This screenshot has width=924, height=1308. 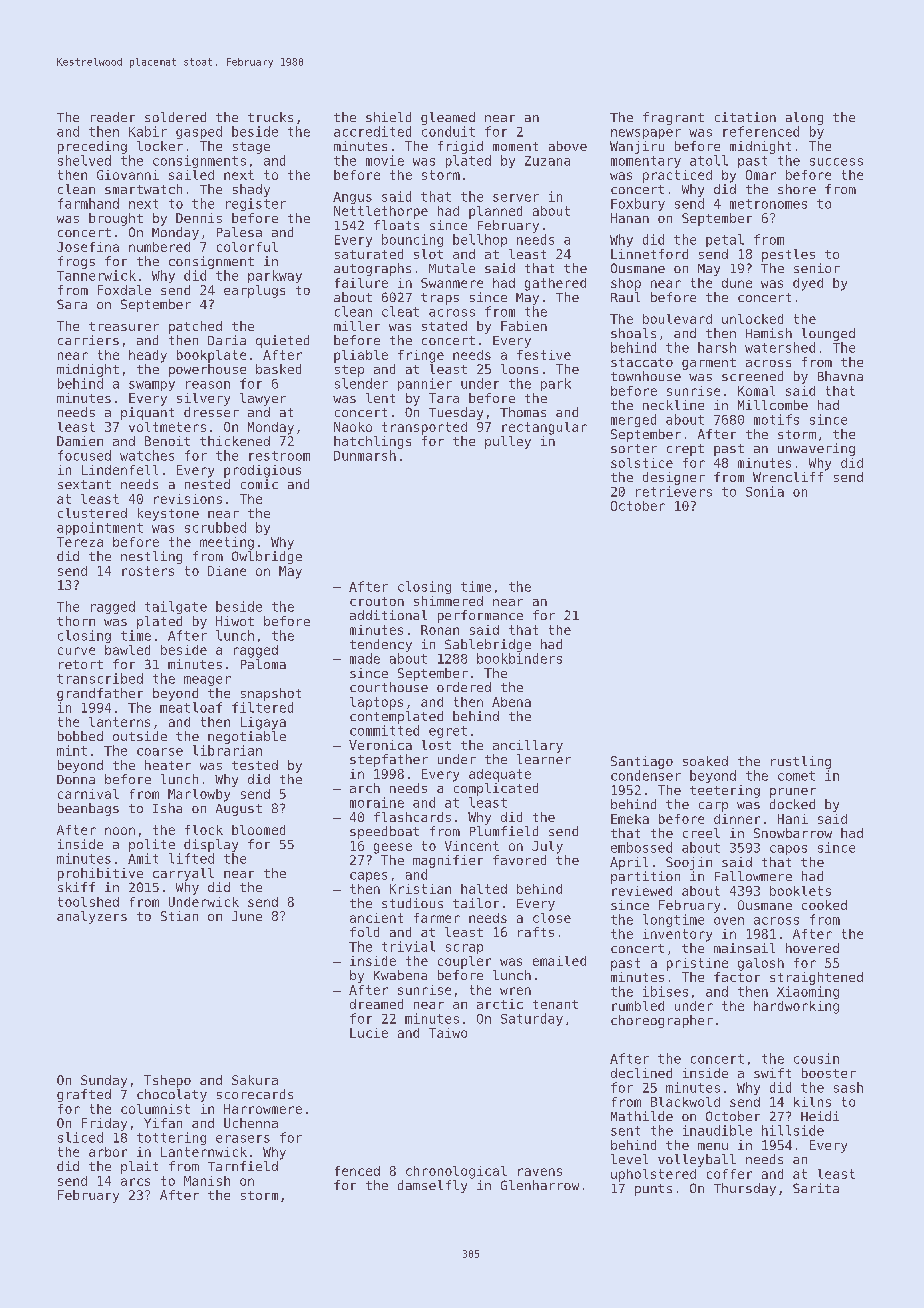 I want to click on gleamed, so click(x=448, y=118).
